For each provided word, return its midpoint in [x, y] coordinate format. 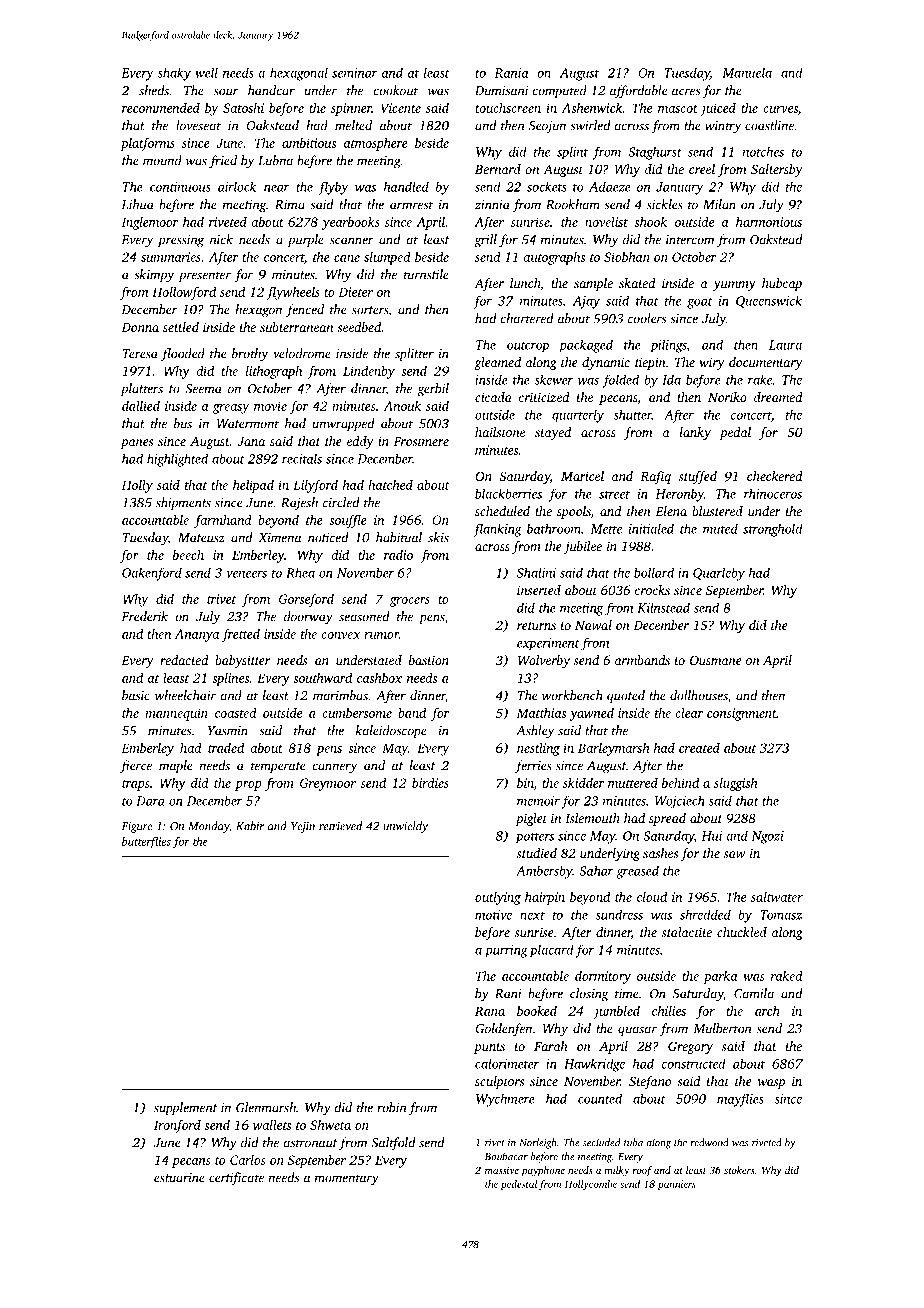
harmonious [769, 222]
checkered [775, 476]
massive [502, 1170]
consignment [742, 714]
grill [485, 241]
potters [535, 838]
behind [680, 783]
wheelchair [185, 695]
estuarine [179, 1178]
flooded [183, 354]
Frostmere [421, 441]
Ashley [535, 732]
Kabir [250, 826]
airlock [237, 186]
